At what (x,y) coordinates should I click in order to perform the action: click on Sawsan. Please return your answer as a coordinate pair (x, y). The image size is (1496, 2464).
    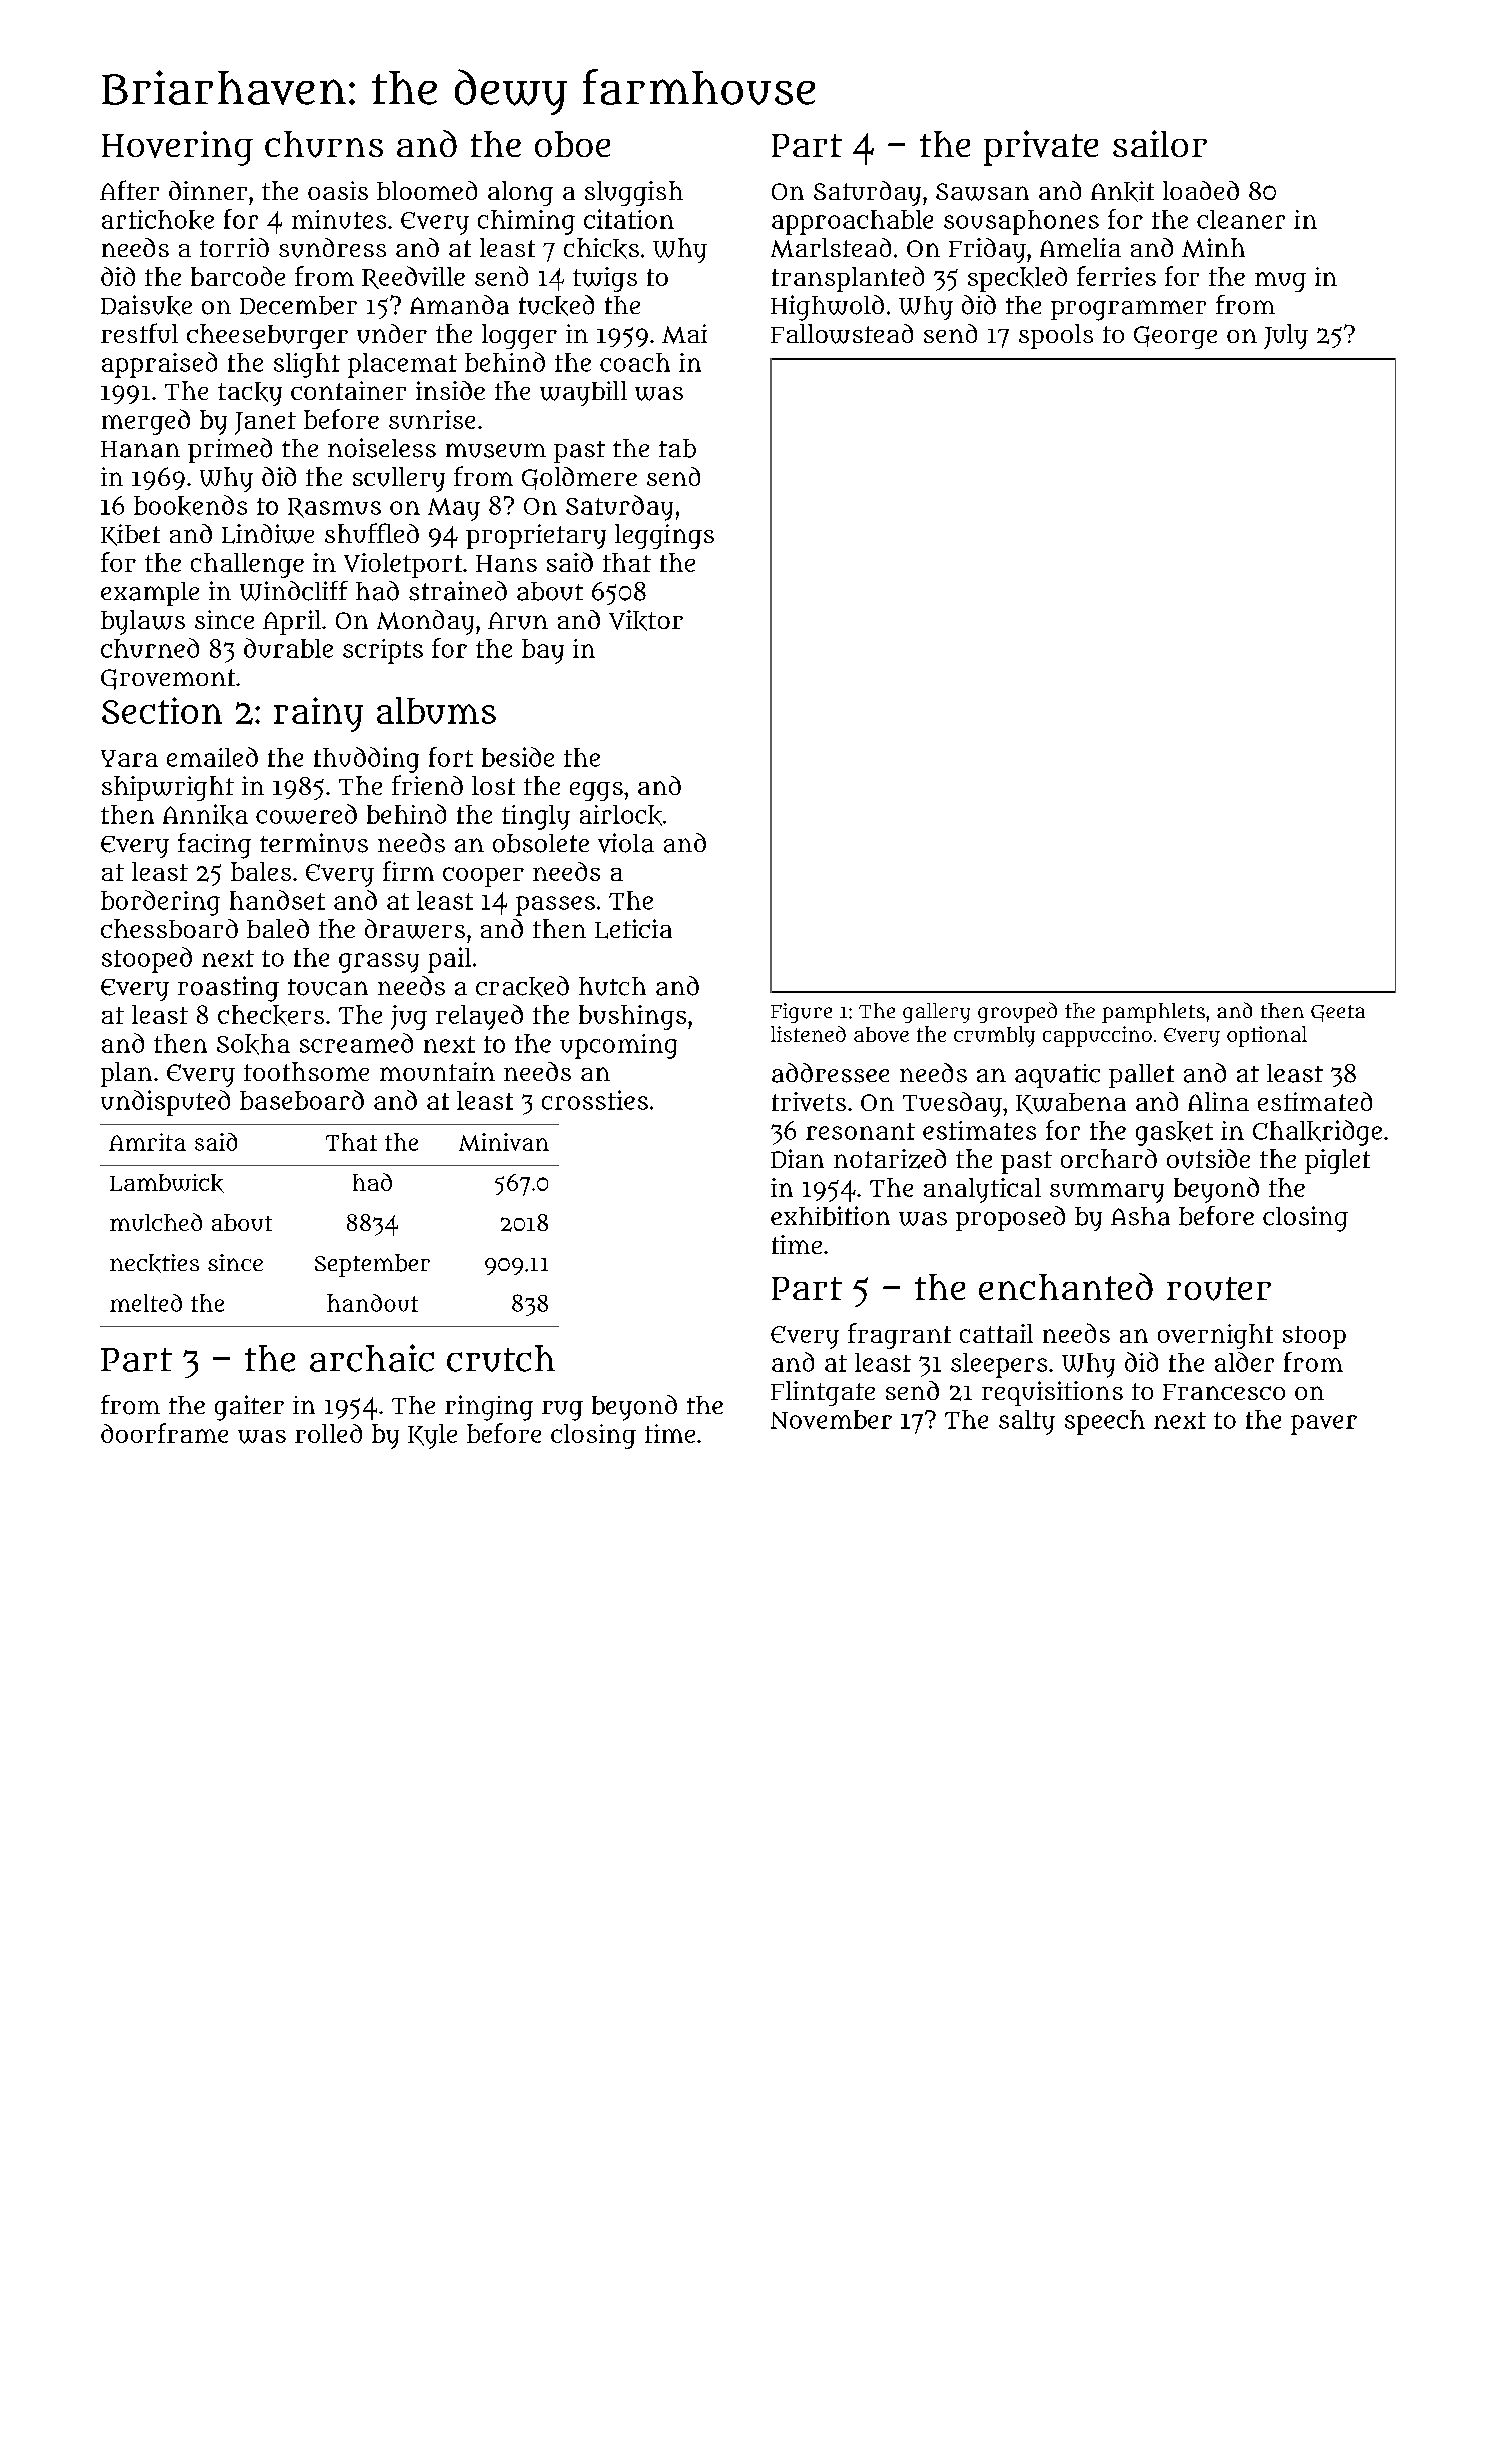
    Looking at the image, I should click on (982, 192).
